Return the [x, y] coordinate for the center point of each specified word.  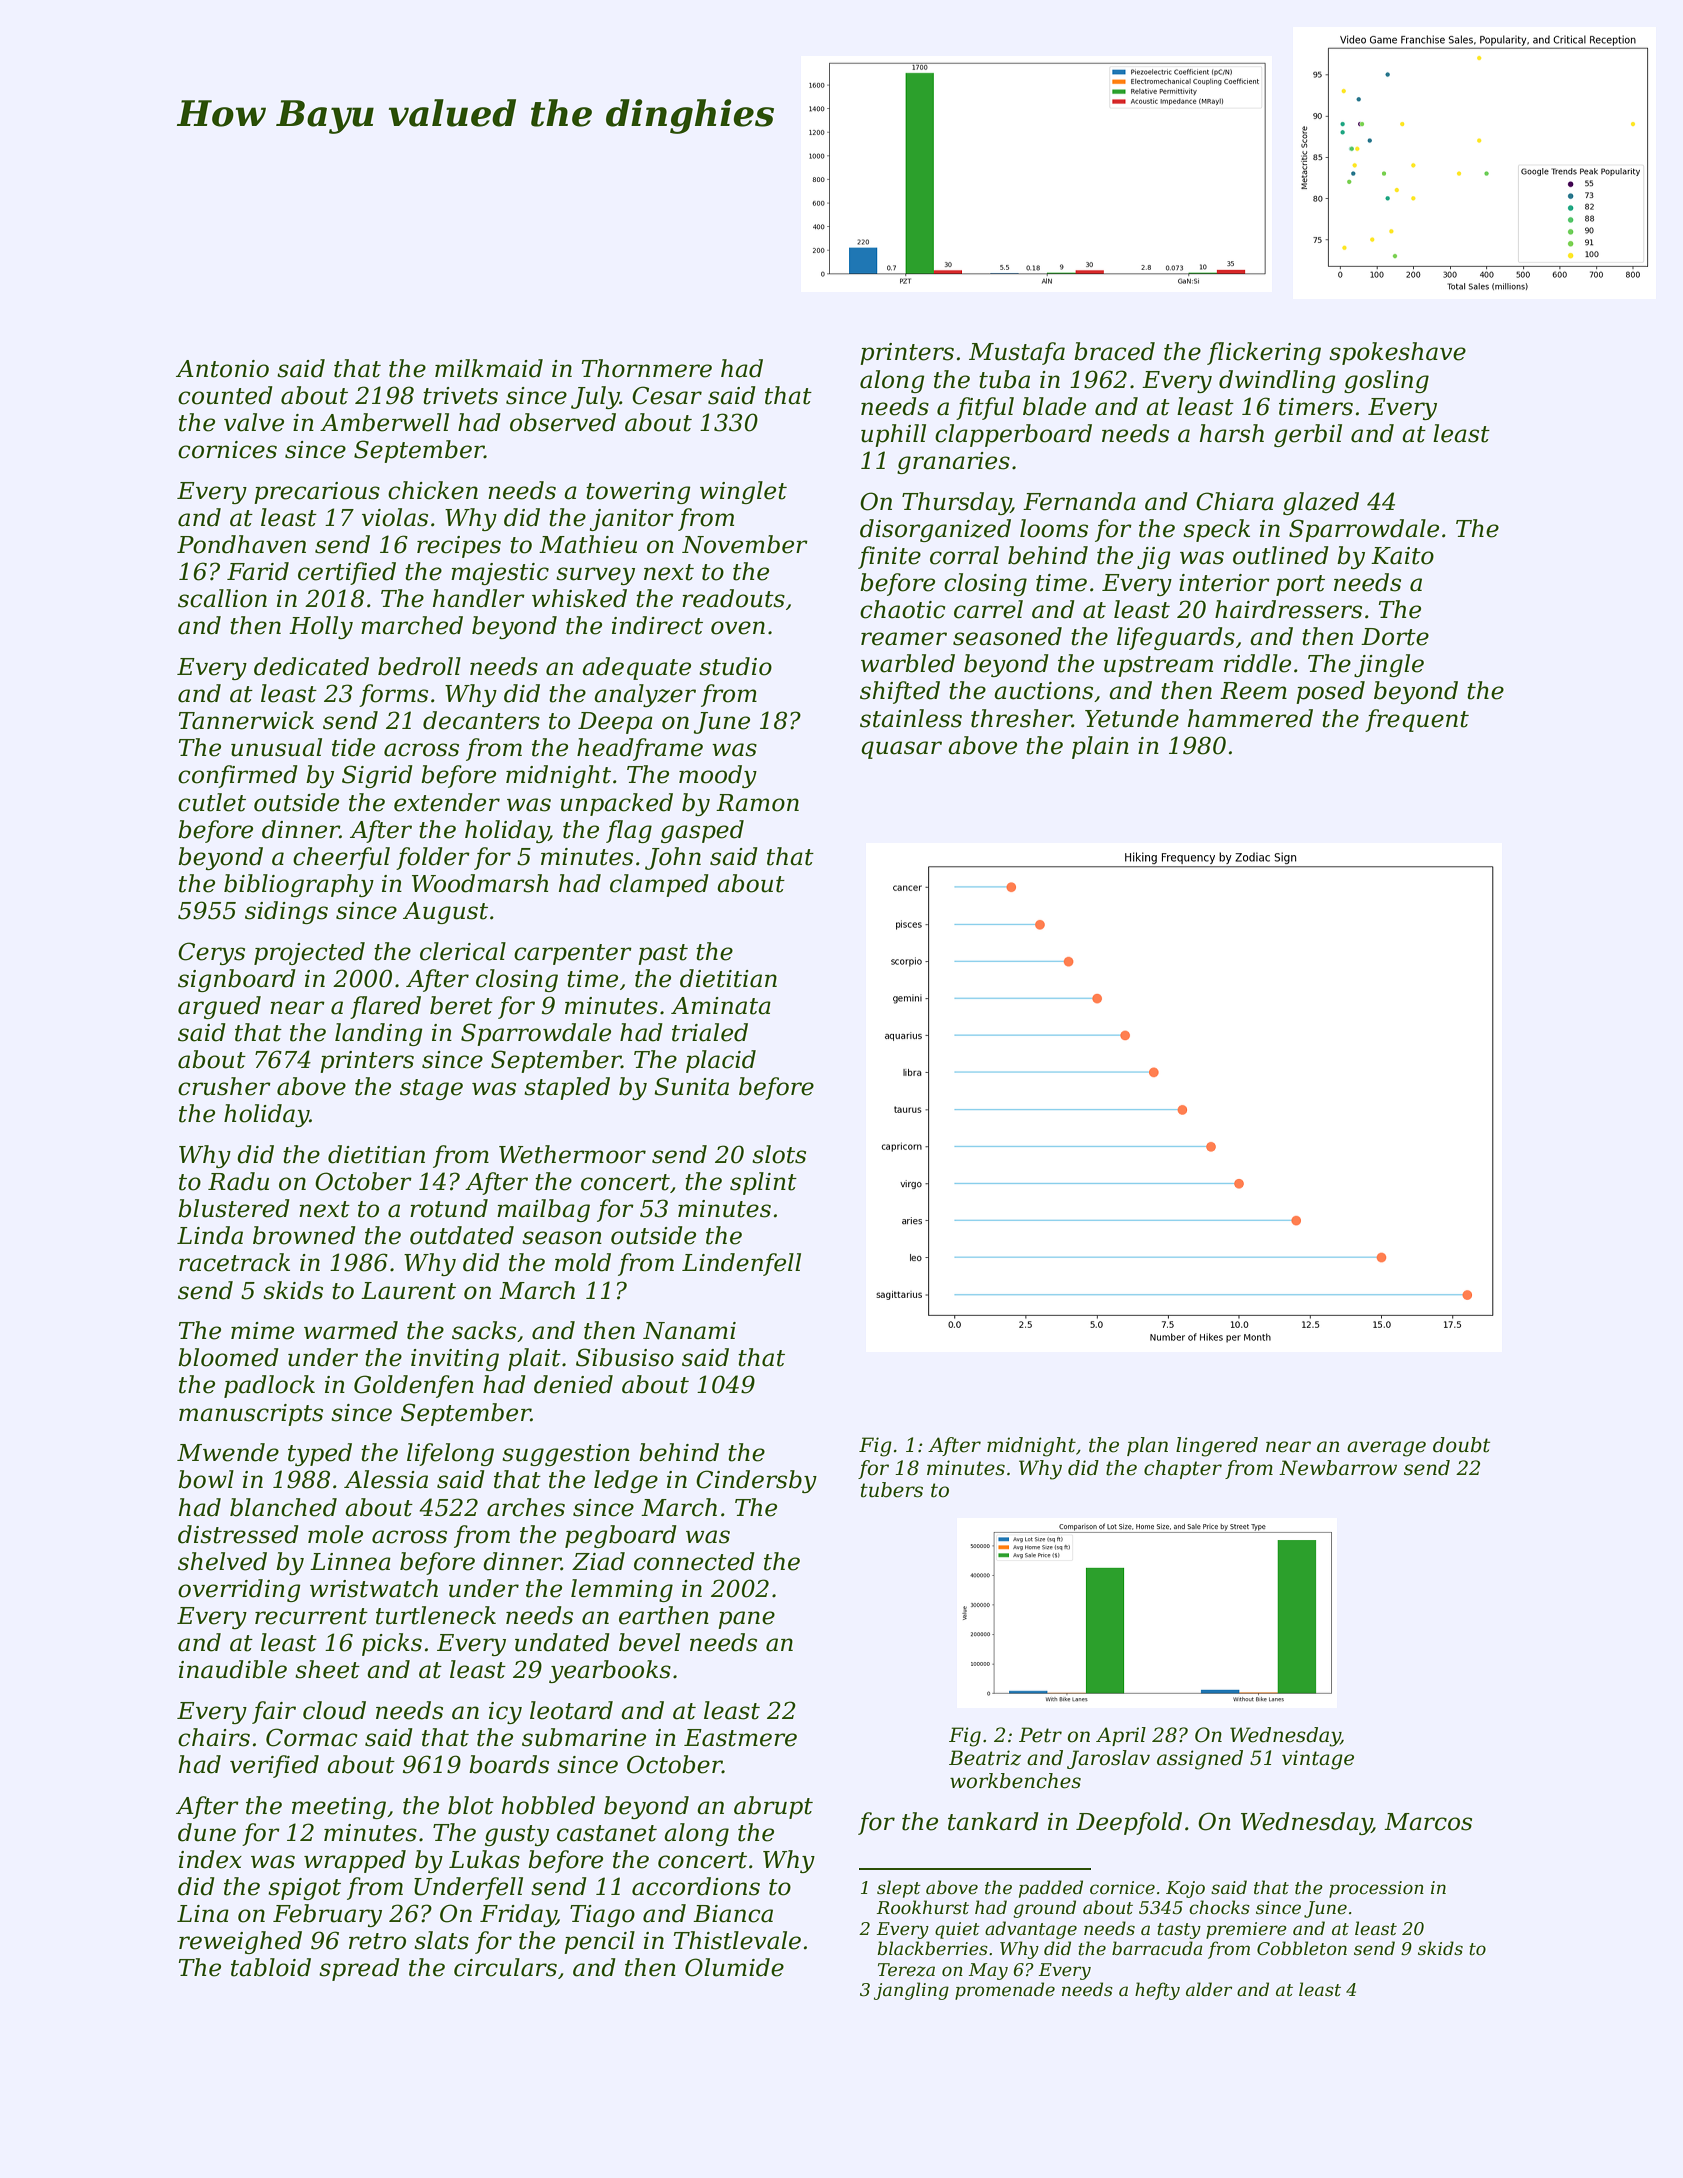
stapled [567, 1088]
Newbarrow [1338, 1468]
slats [441, 1940]
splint [763, 1183]
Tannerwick [246, 720]
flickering [1264, 353]
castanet [607, 1833]
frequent [1417, 720]
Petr [1040, 1735]
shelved [222, 1561]
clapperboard [1013, 435]
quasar [901, 750]
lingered [1217, 1447]
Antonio [222, 369]
